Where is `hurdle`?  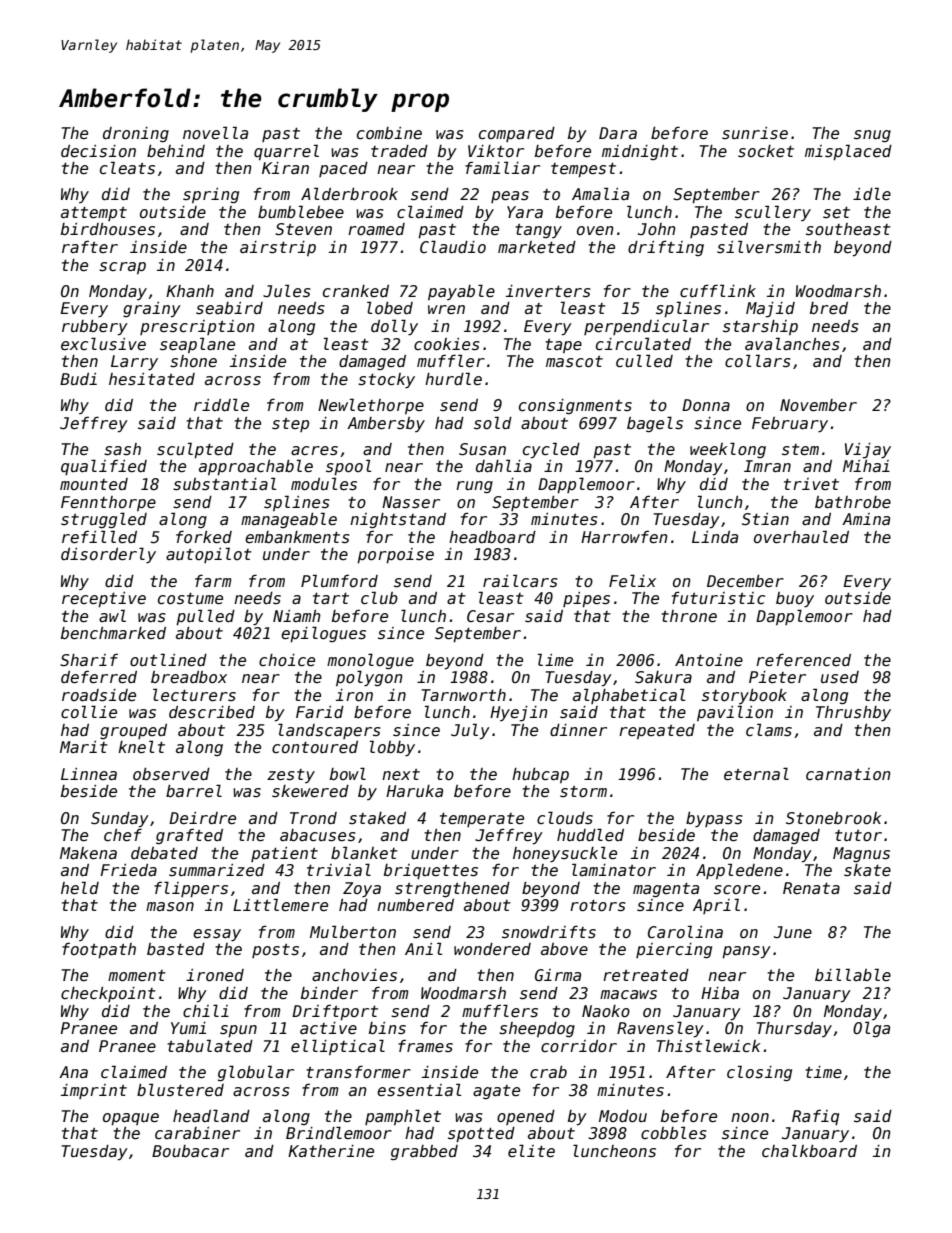 hurdle is located at coordinates (453, 378).
